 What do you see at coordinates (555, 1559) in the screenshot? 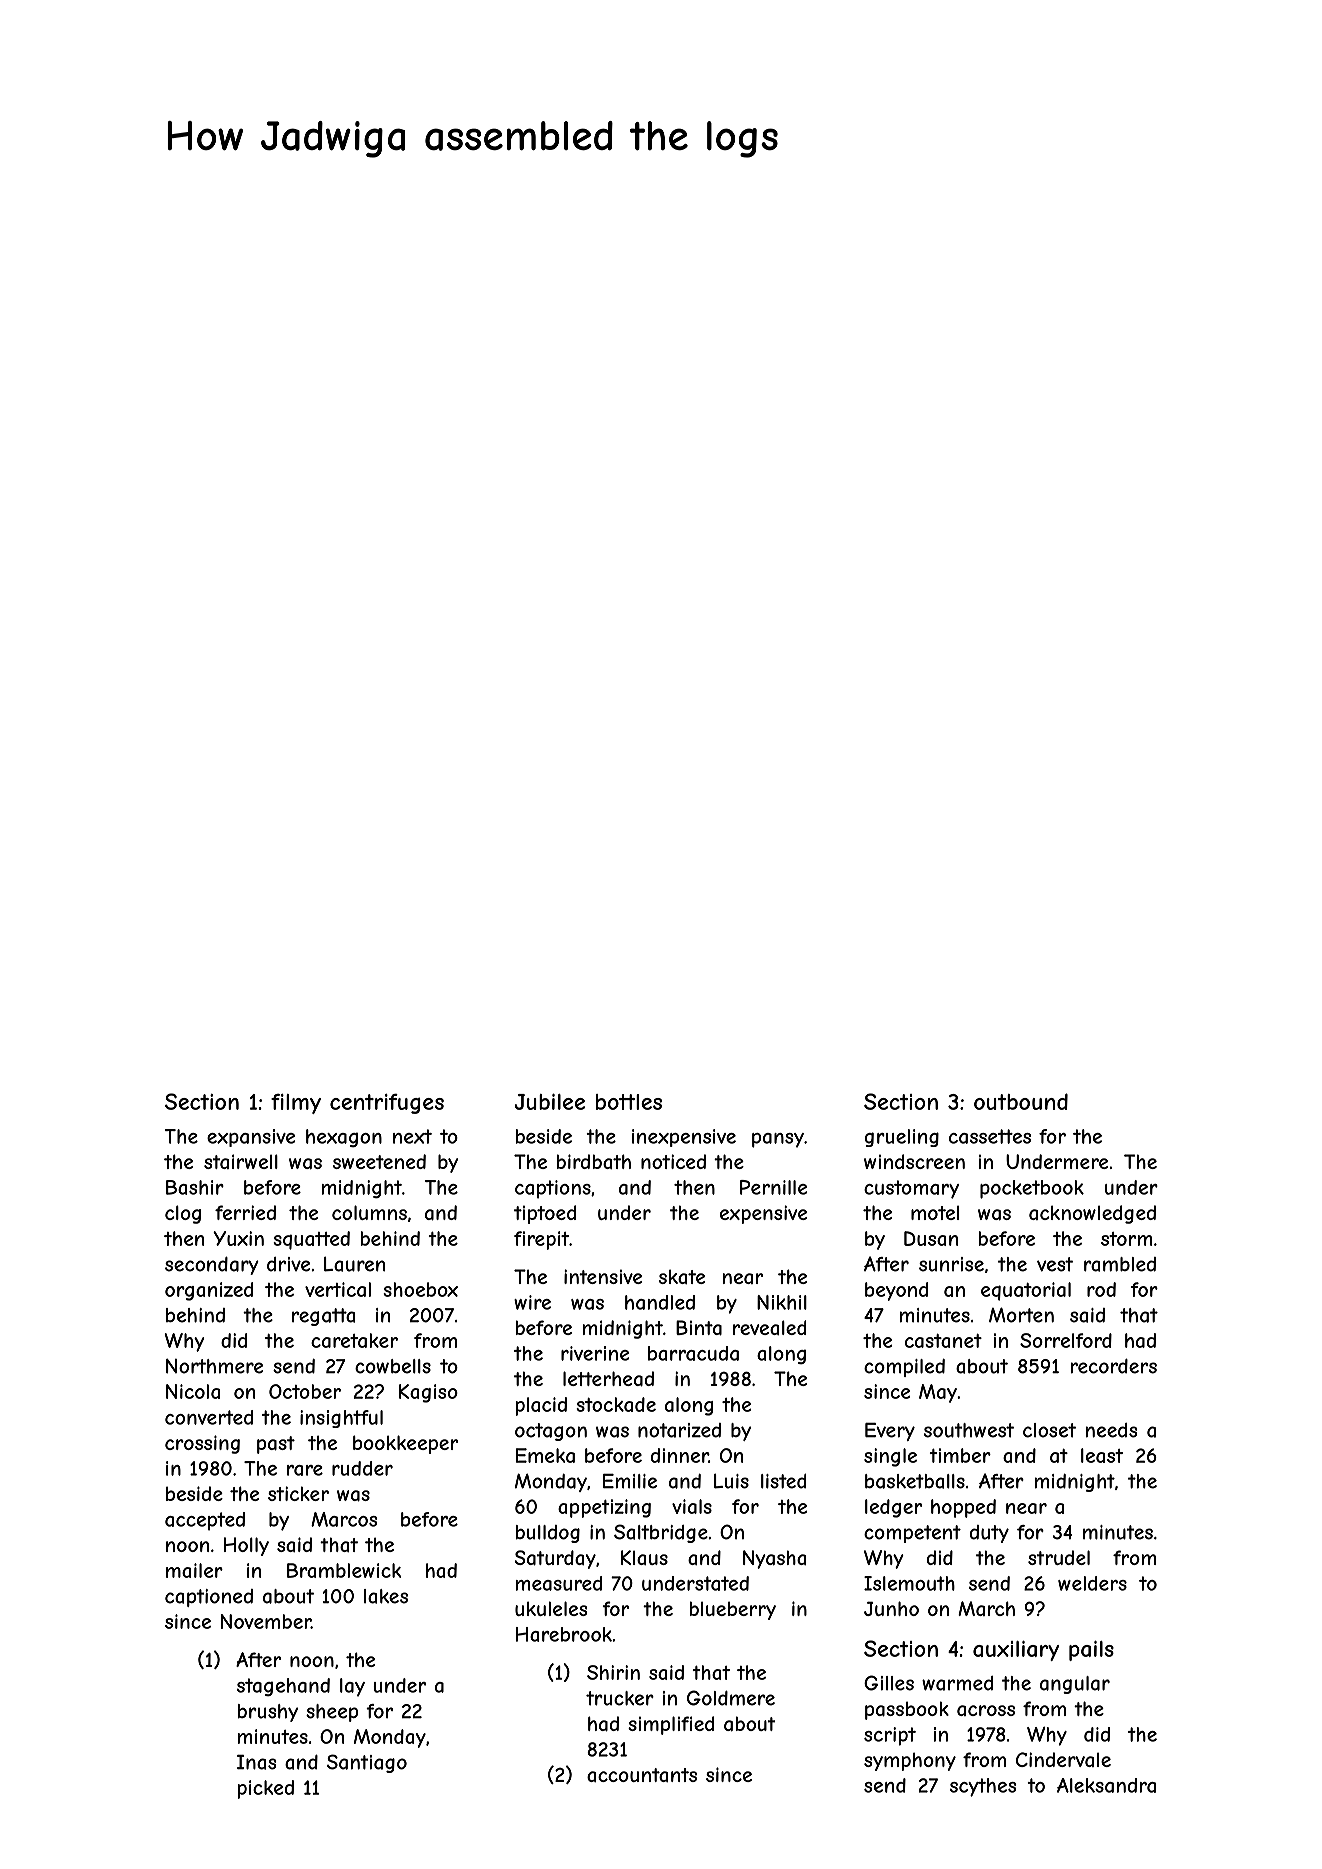
I see `Saturday` at bounding box center [555, 1559].
